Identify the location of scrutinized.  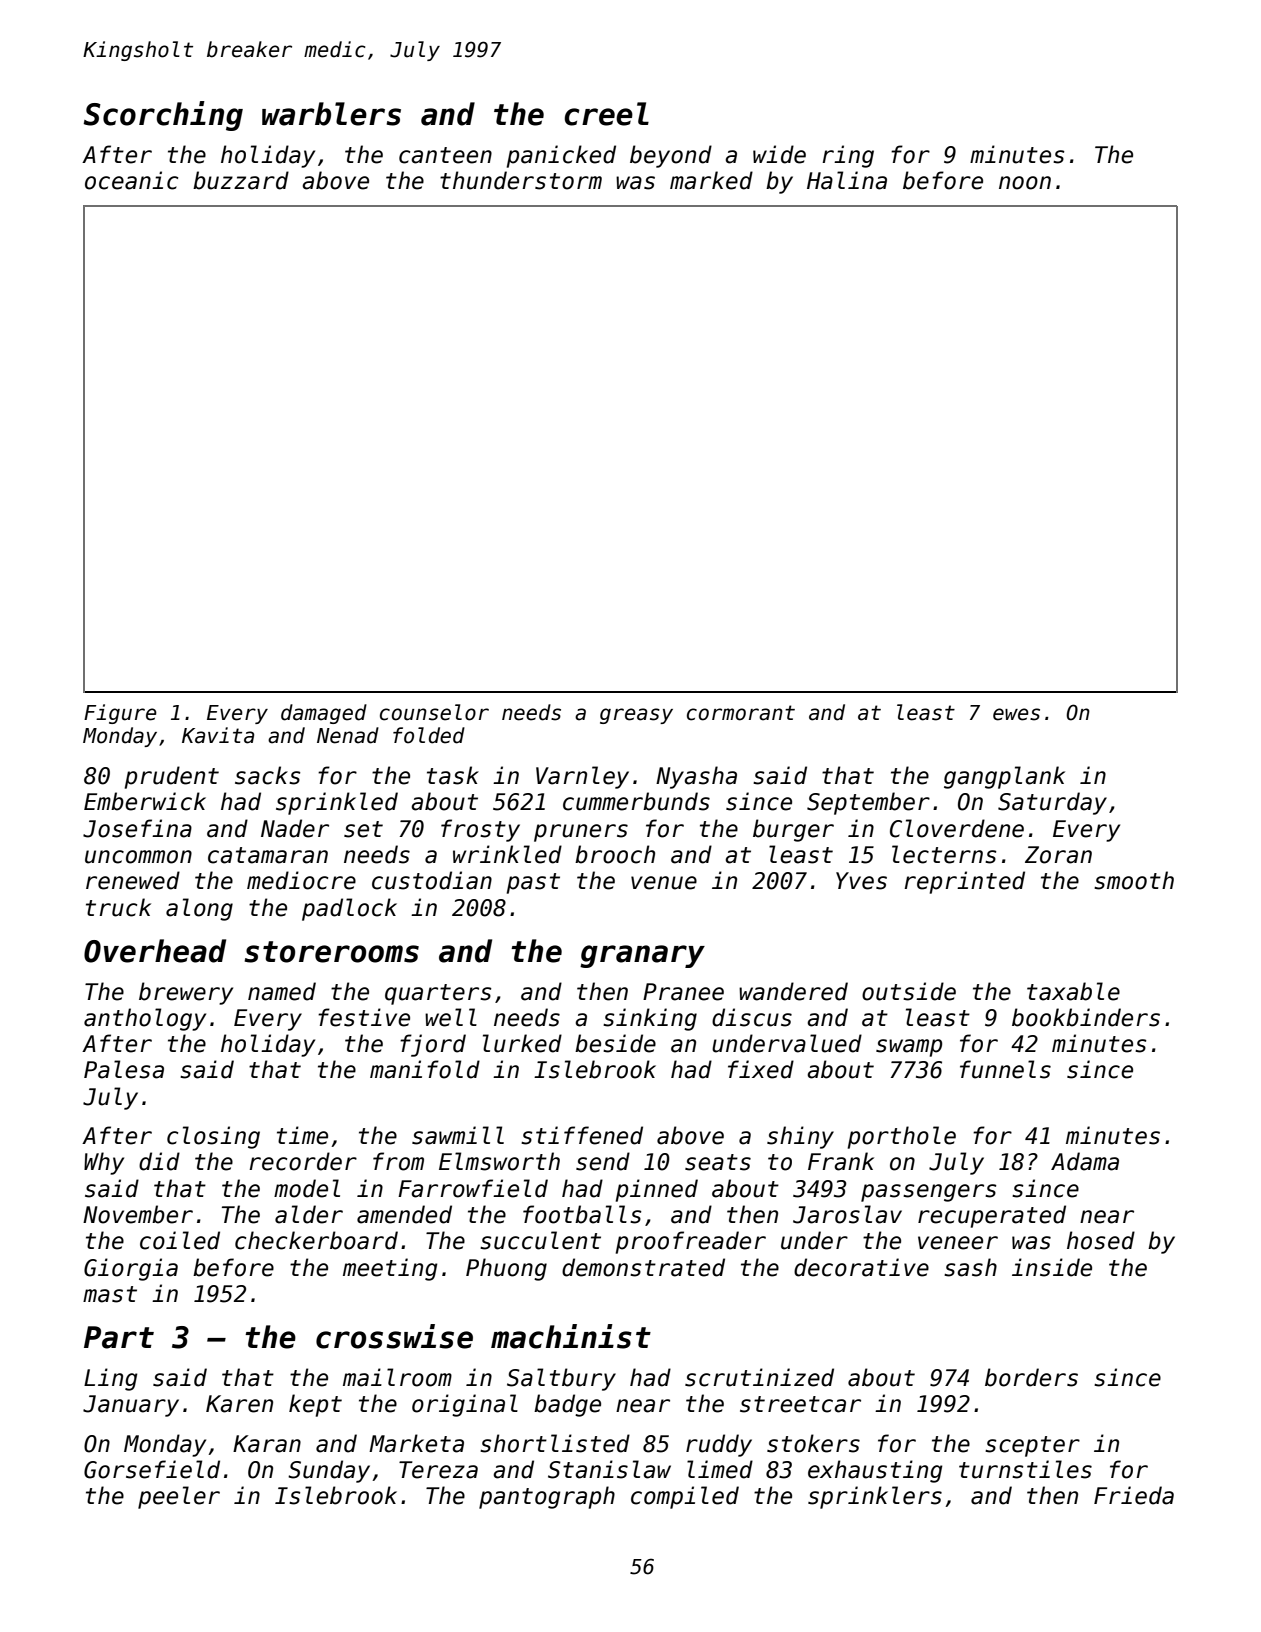
(759, 1377).
